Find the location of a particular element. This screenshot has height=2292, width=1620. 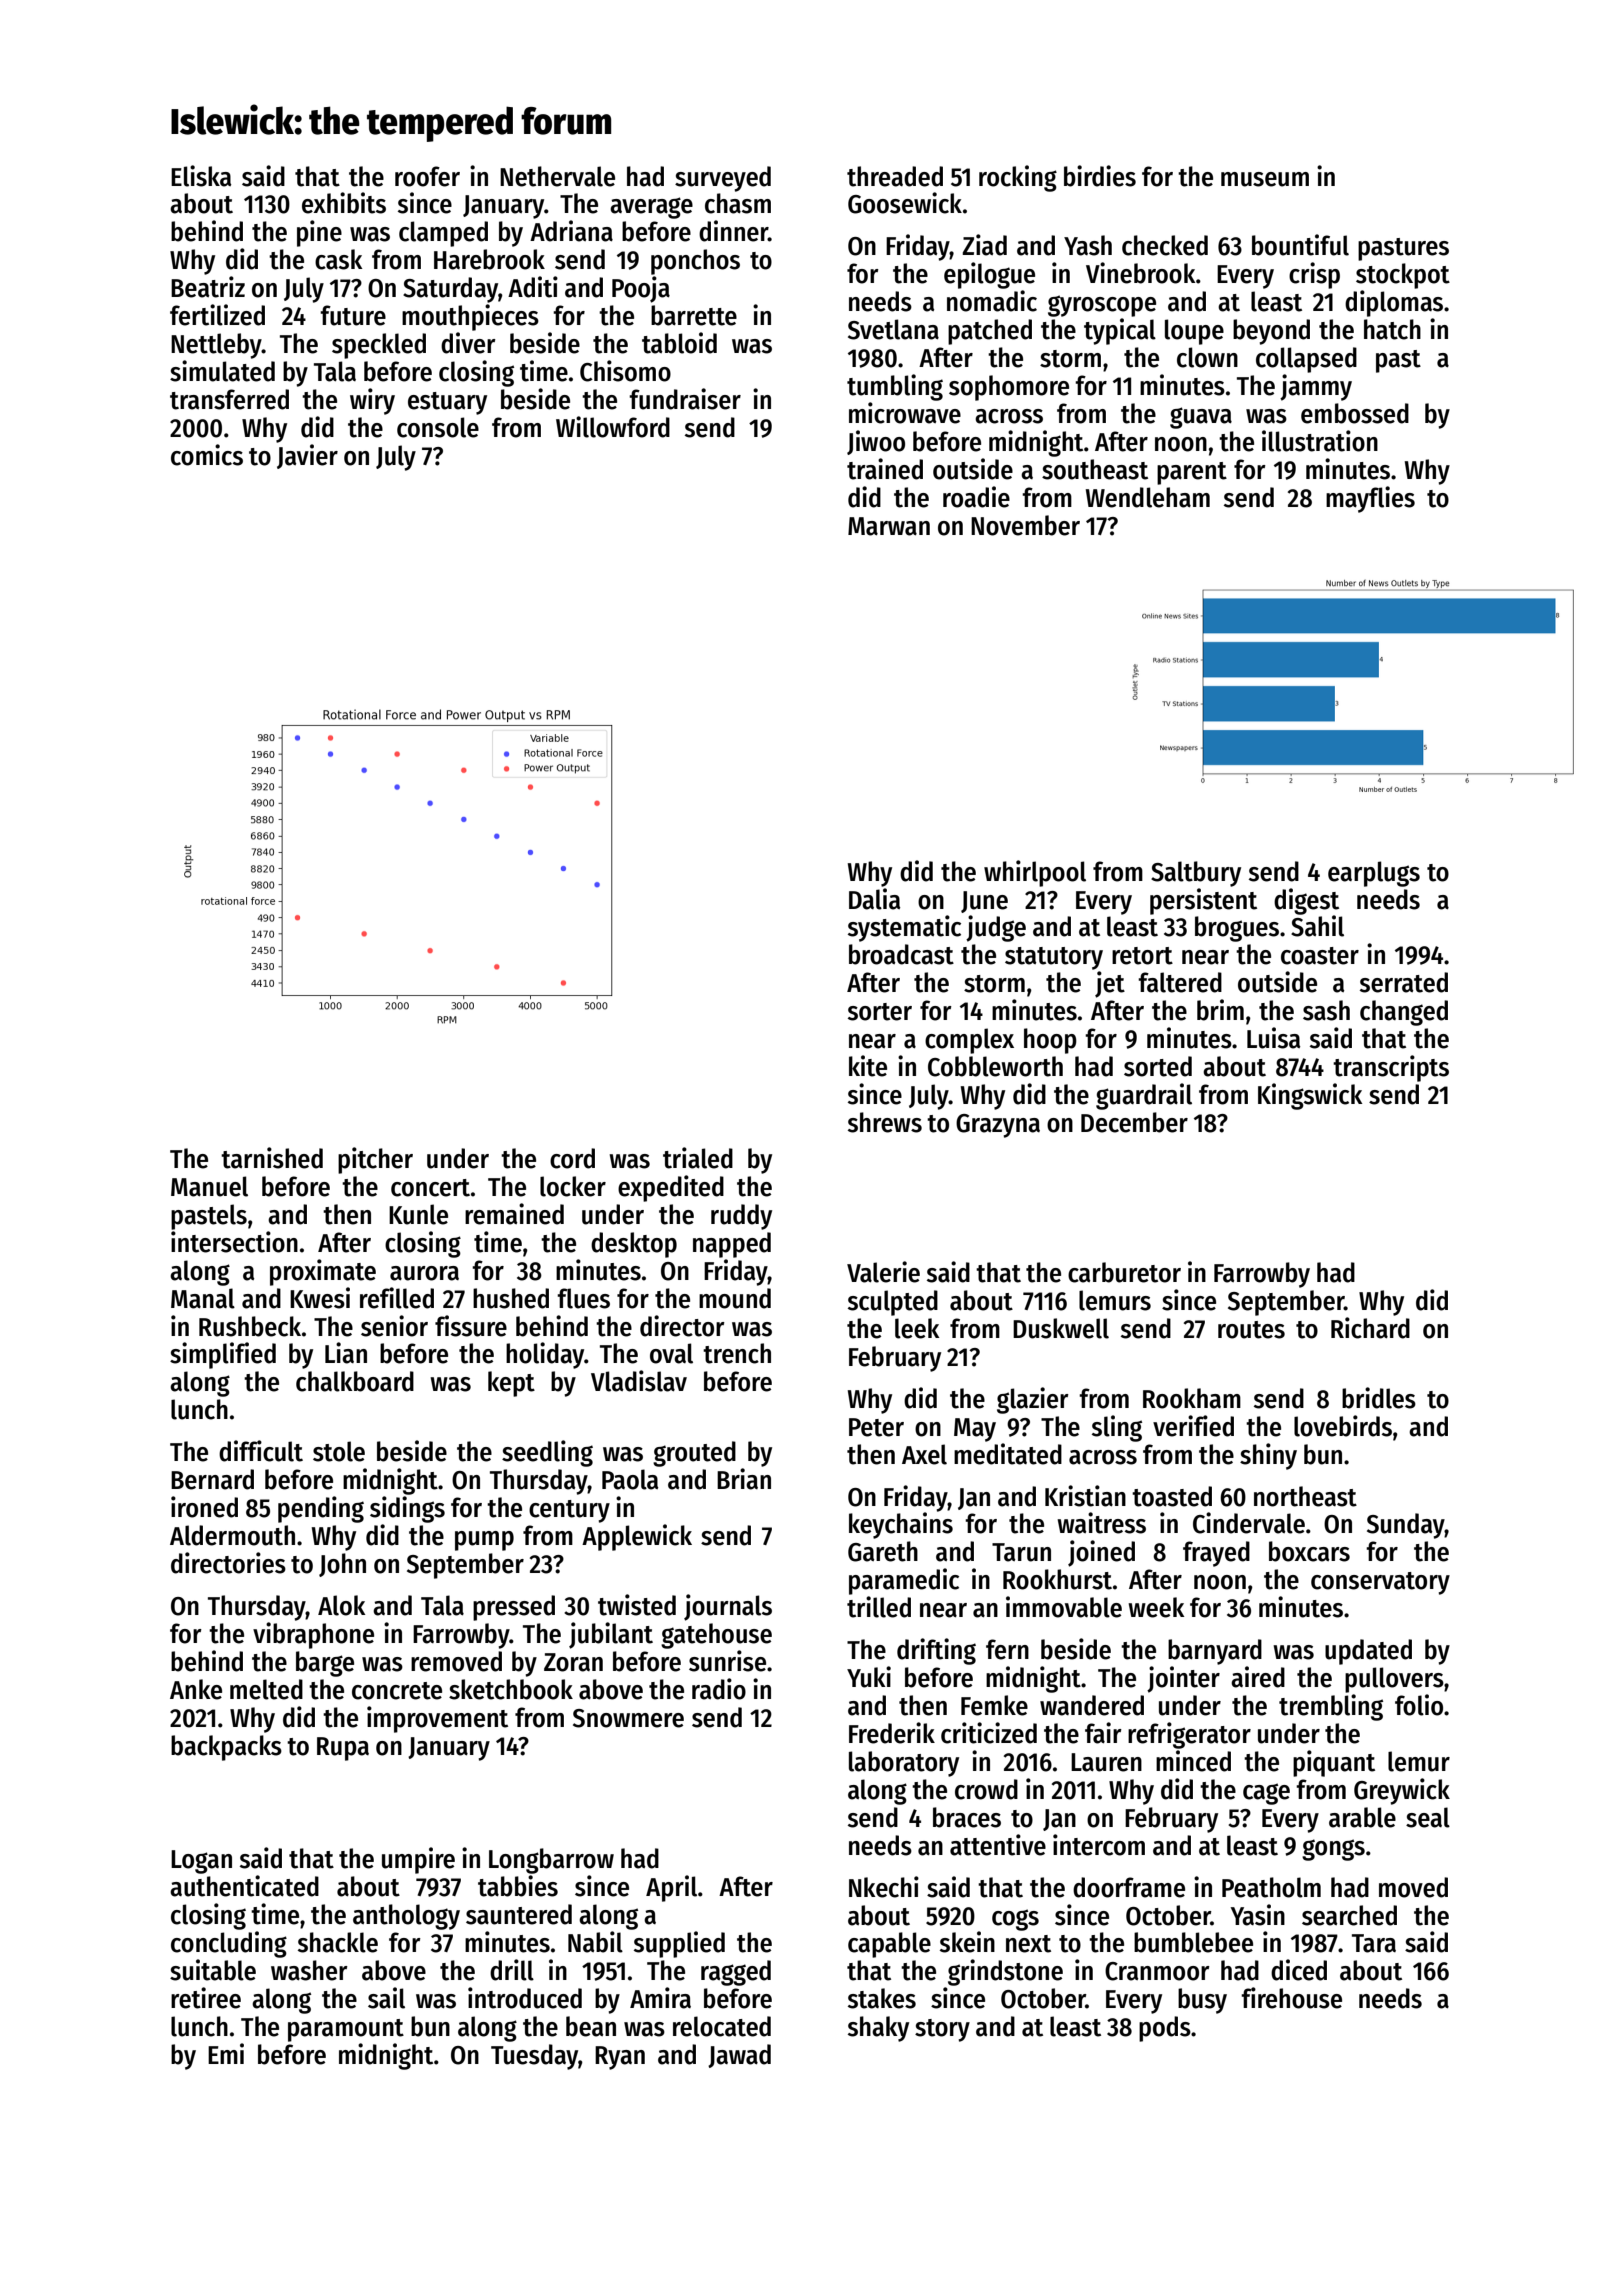

Logan is located at coordinates (201, 1862).
